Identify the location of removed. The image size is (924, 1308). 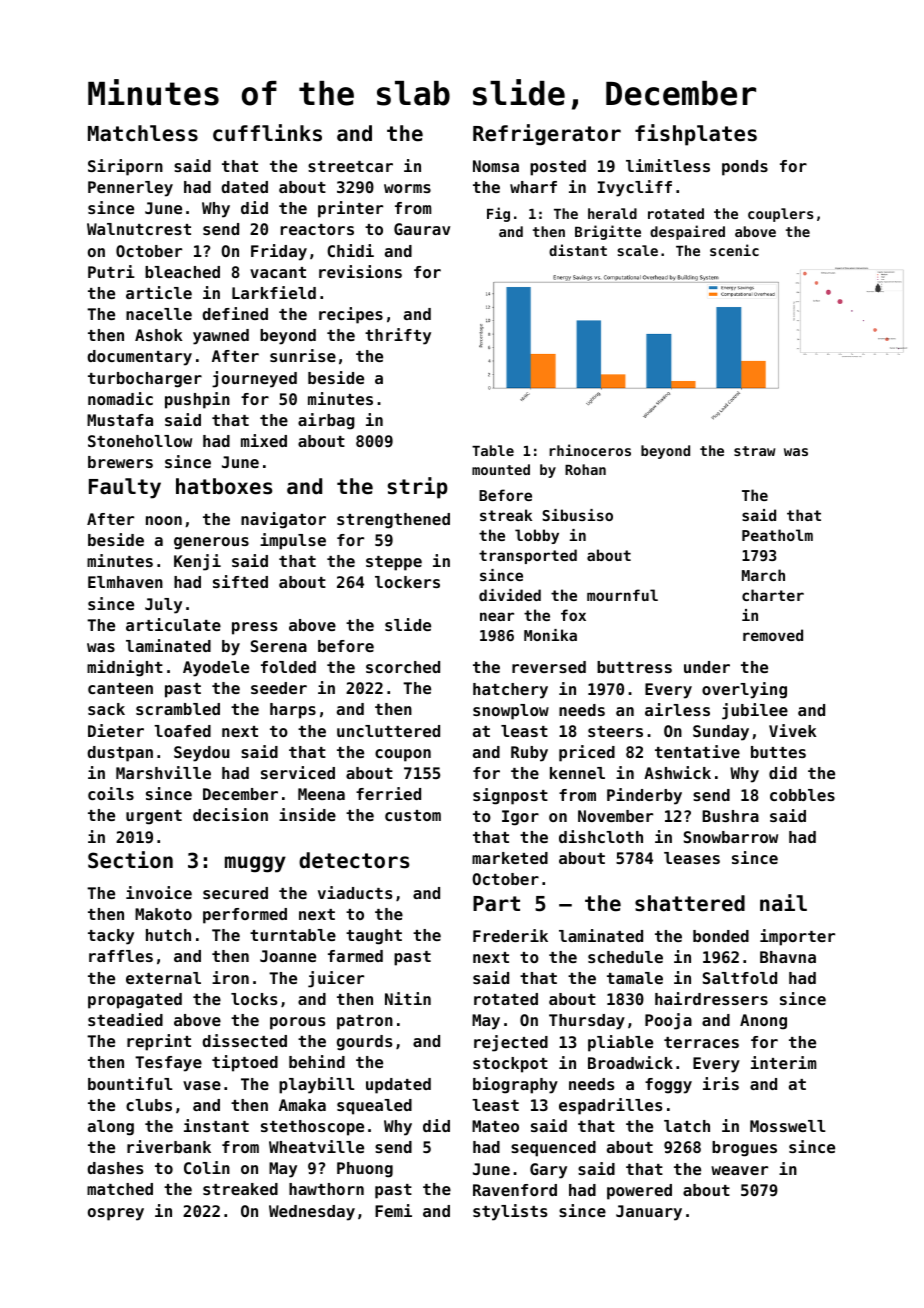
(773, 635).
